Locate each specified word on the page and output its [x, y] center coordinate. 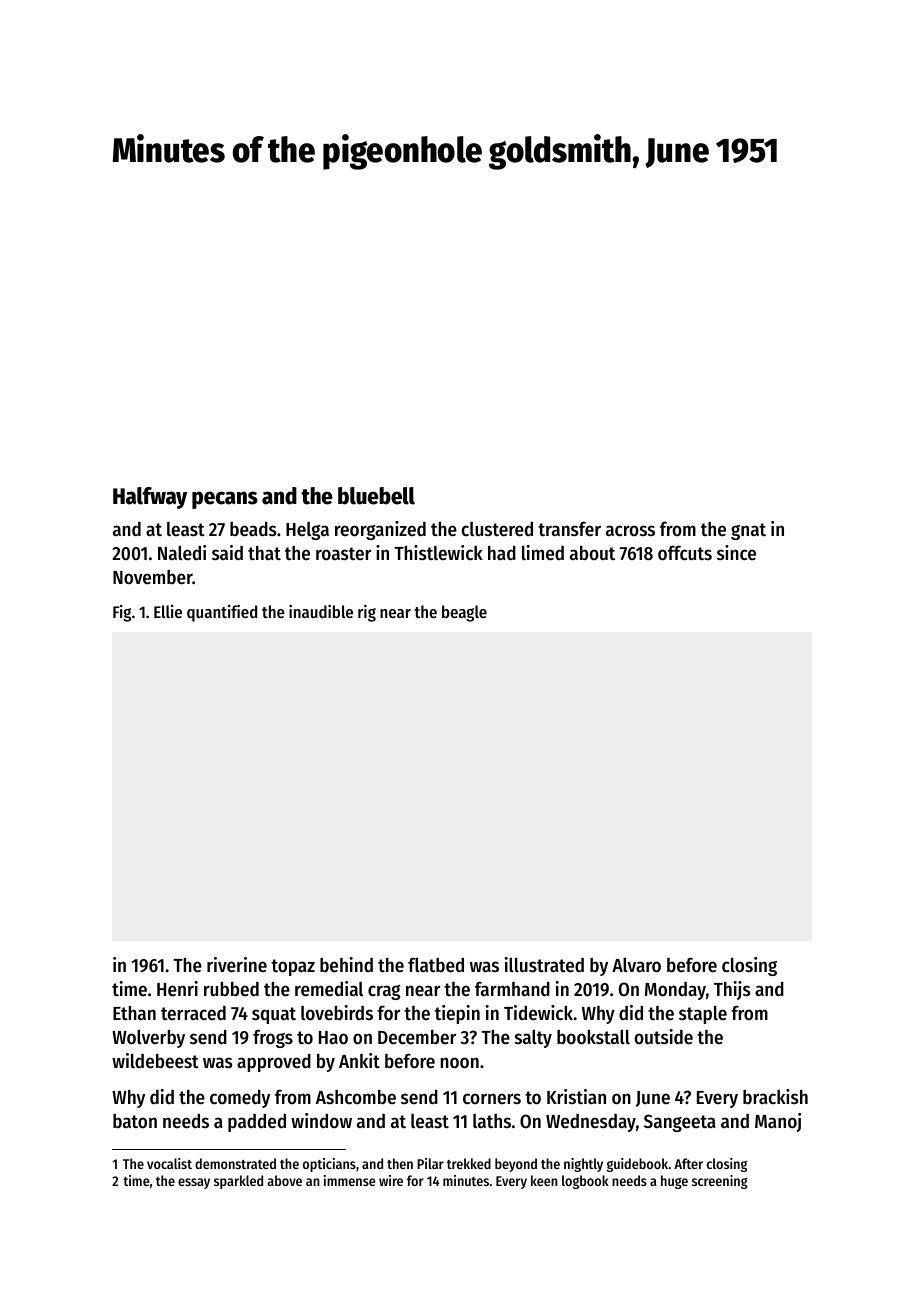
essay [194, 1183]
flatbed [436, 965]
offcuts [685, 553]
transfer [569, 529]
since [736, 553]
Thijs [732, 990]
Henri [177, 989]
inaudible [321, 611]
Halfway [150, 498]
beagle [464, 613]
